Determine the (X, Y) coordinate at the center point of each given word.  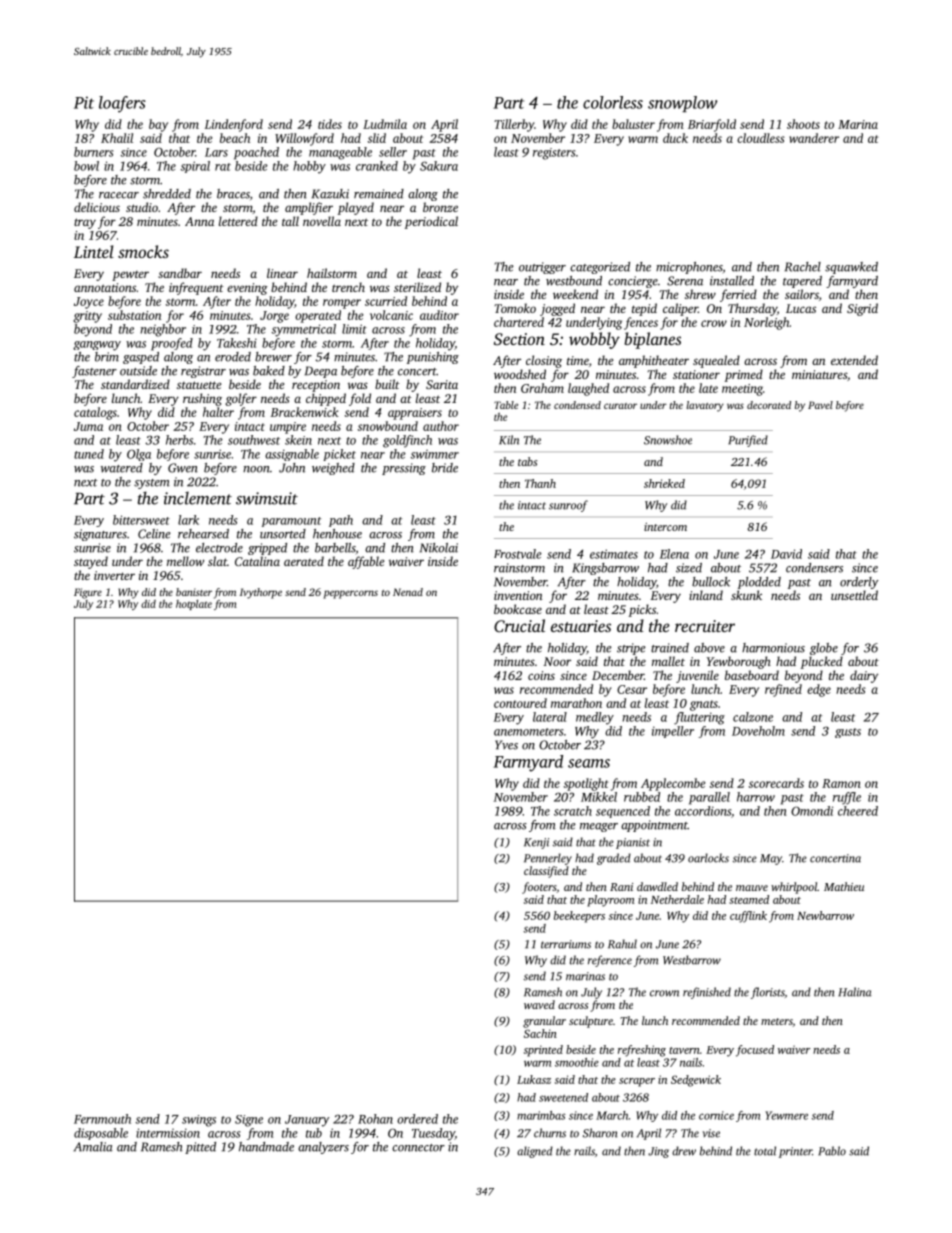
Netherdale (677, 899)
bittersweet (141, 520)
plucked (822, 662)
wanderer (814, 138)
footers (539, 888)
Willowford (304, 139)
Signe (249, 1121)
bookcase (518, 609)
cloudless (761, 138)
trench (348, 287)
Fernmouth (102, 1119)
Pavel (820, 405)
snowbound (388, 426)
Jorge (274, 317)
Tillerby (514, 125)
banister (194, 592)
